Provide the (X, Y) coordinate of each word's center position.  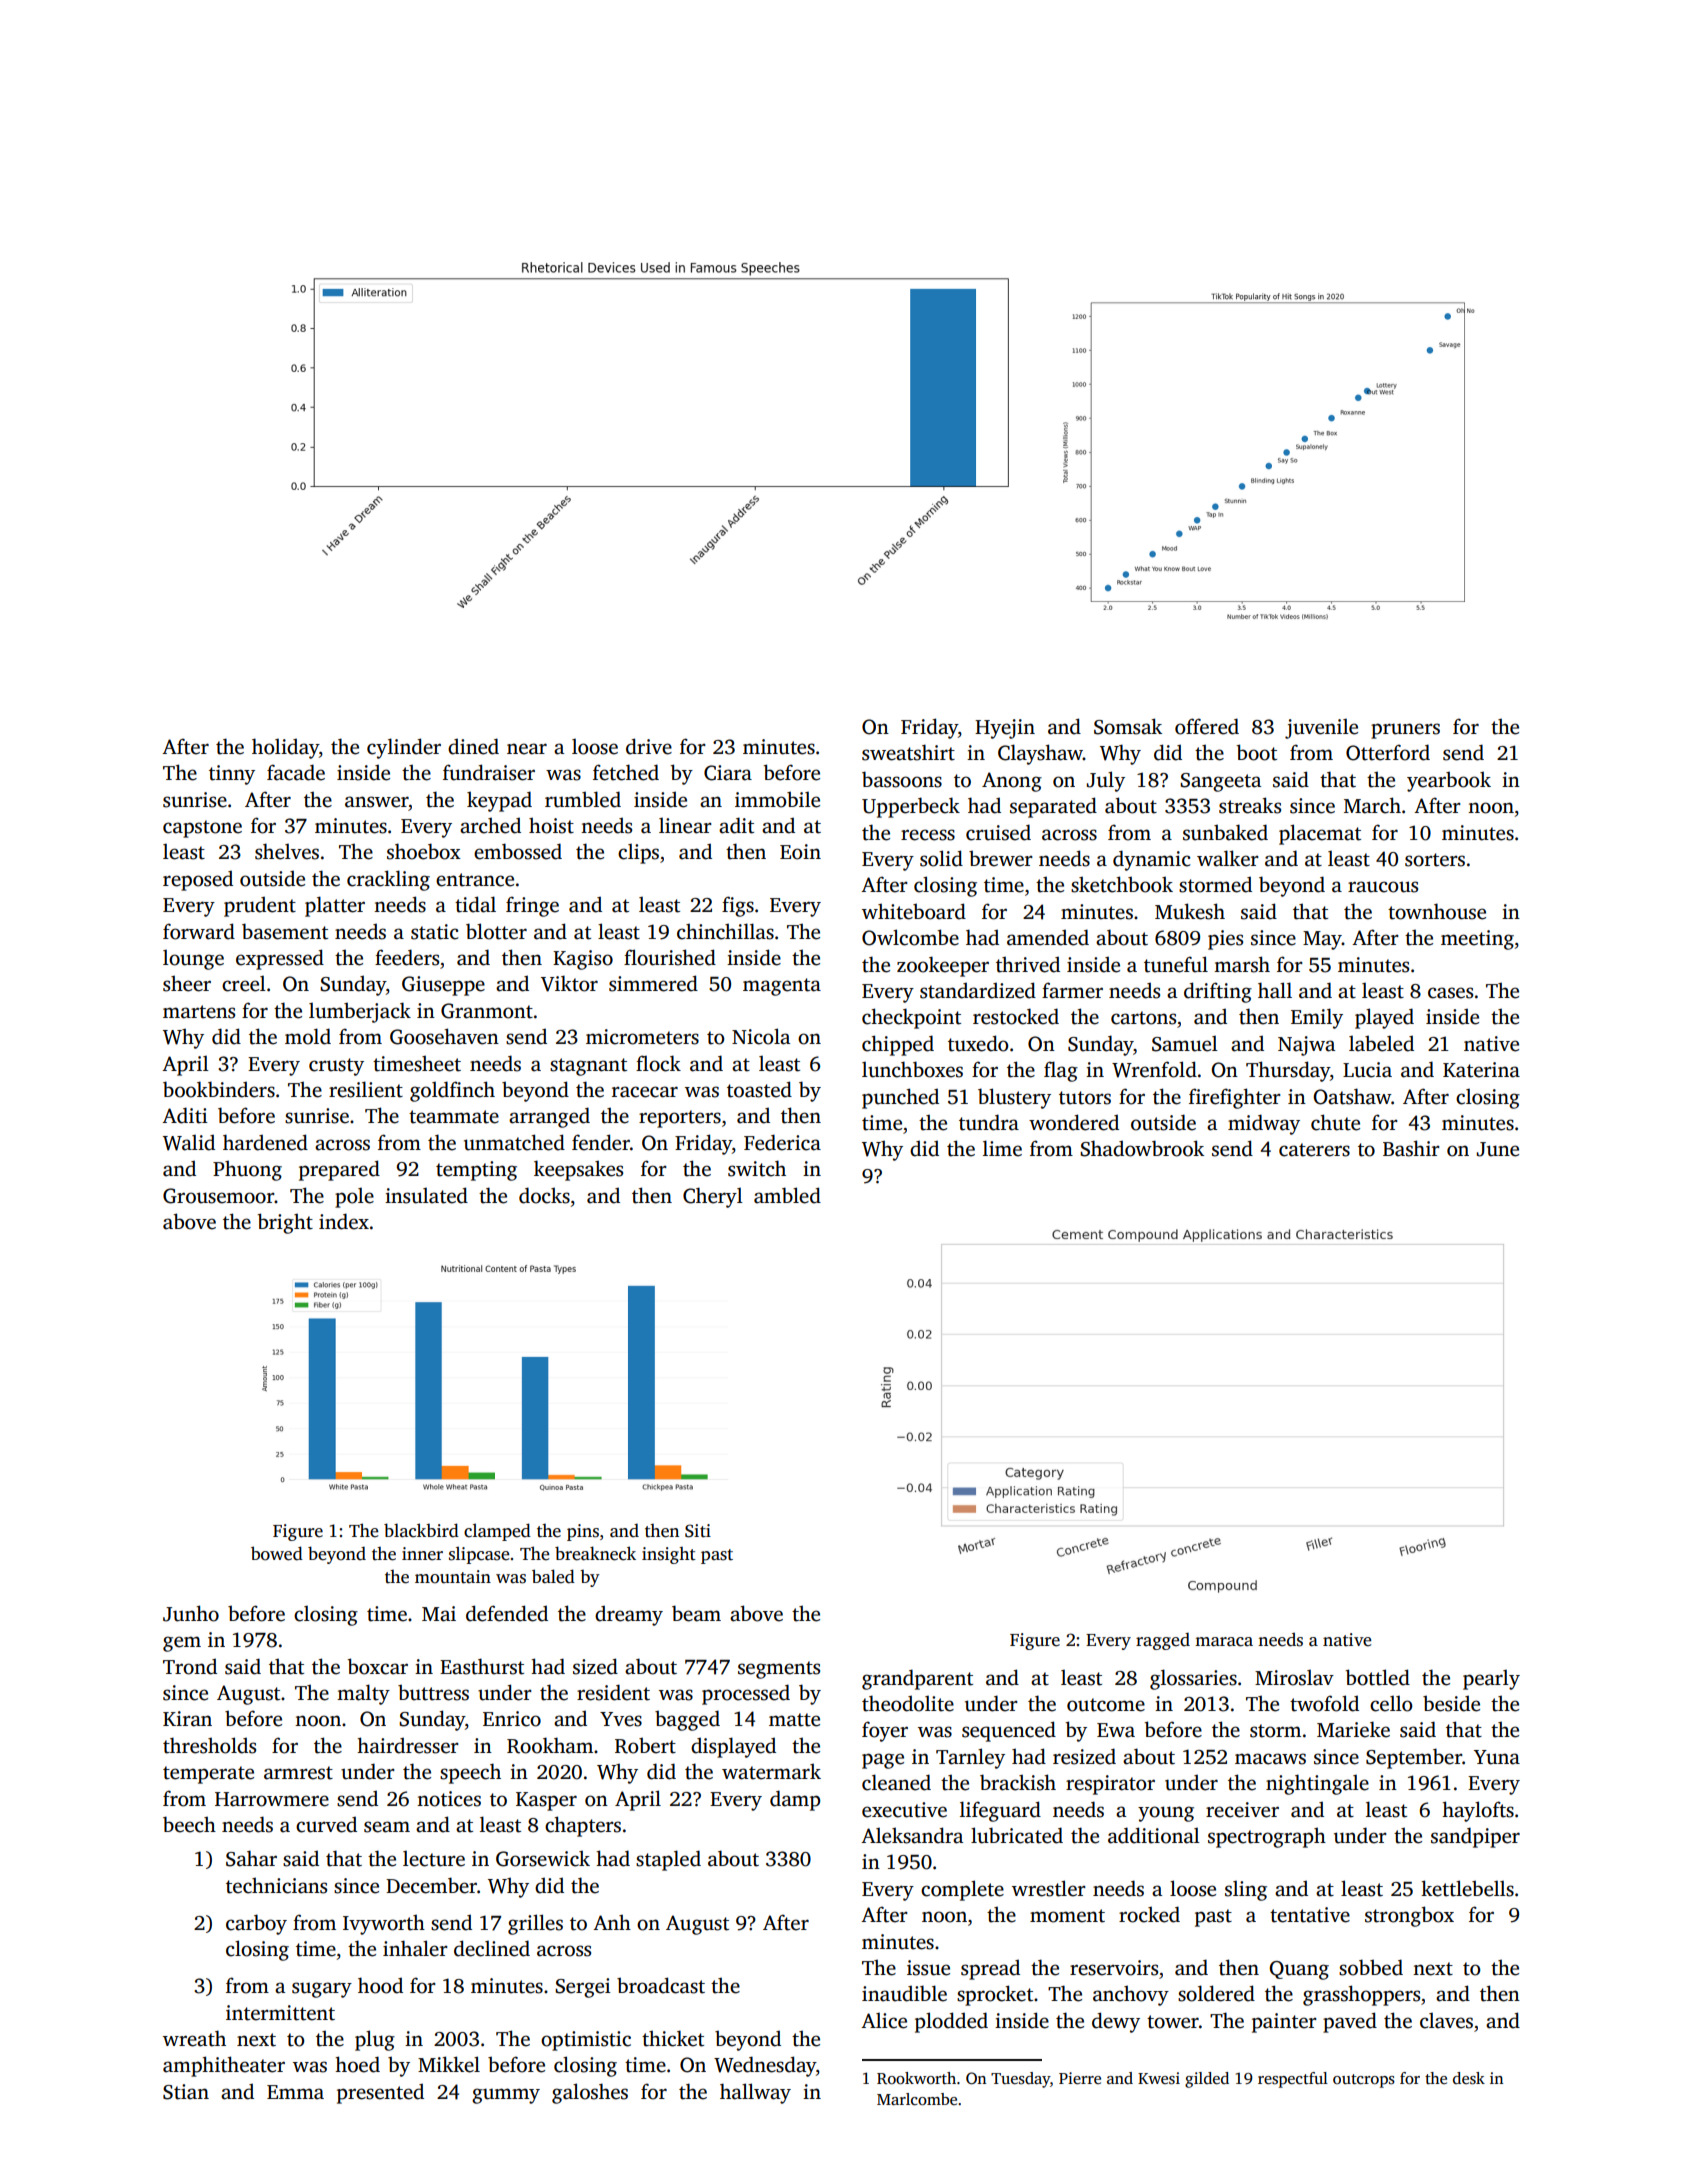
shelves (287, 851)
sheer (187, 983)
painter (1284, 2023)
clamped (497, 1532)
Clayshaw (1040, 754)
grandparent (917, 1679)
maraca (1224, 1642)
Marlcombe (917, 2099)
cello (1391, 1704)
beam (696, 1613)
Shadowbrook (1142, 1148)
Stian (186, 2092)
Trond (190, 1666)
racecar (645, 1092)
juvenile (1321, 729)
